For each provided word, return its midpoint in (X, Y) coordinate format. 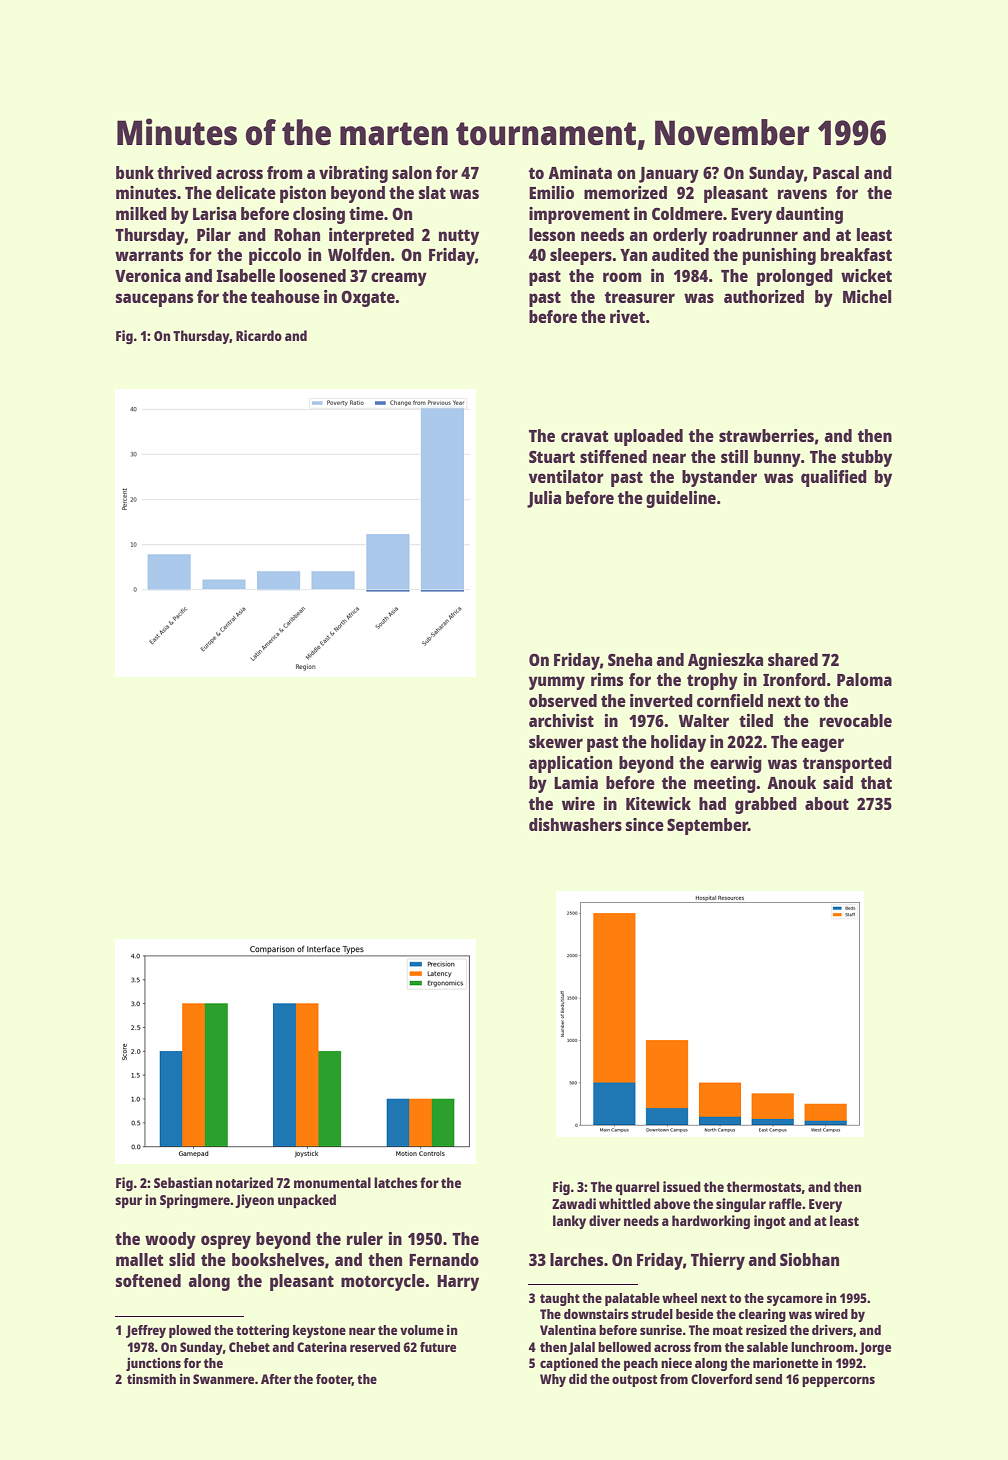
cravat (585, 436)
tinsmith (151, 1379)
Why (553, 1380)
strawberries (766, 435)
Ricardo (259, 335)
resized (766, 1330)
